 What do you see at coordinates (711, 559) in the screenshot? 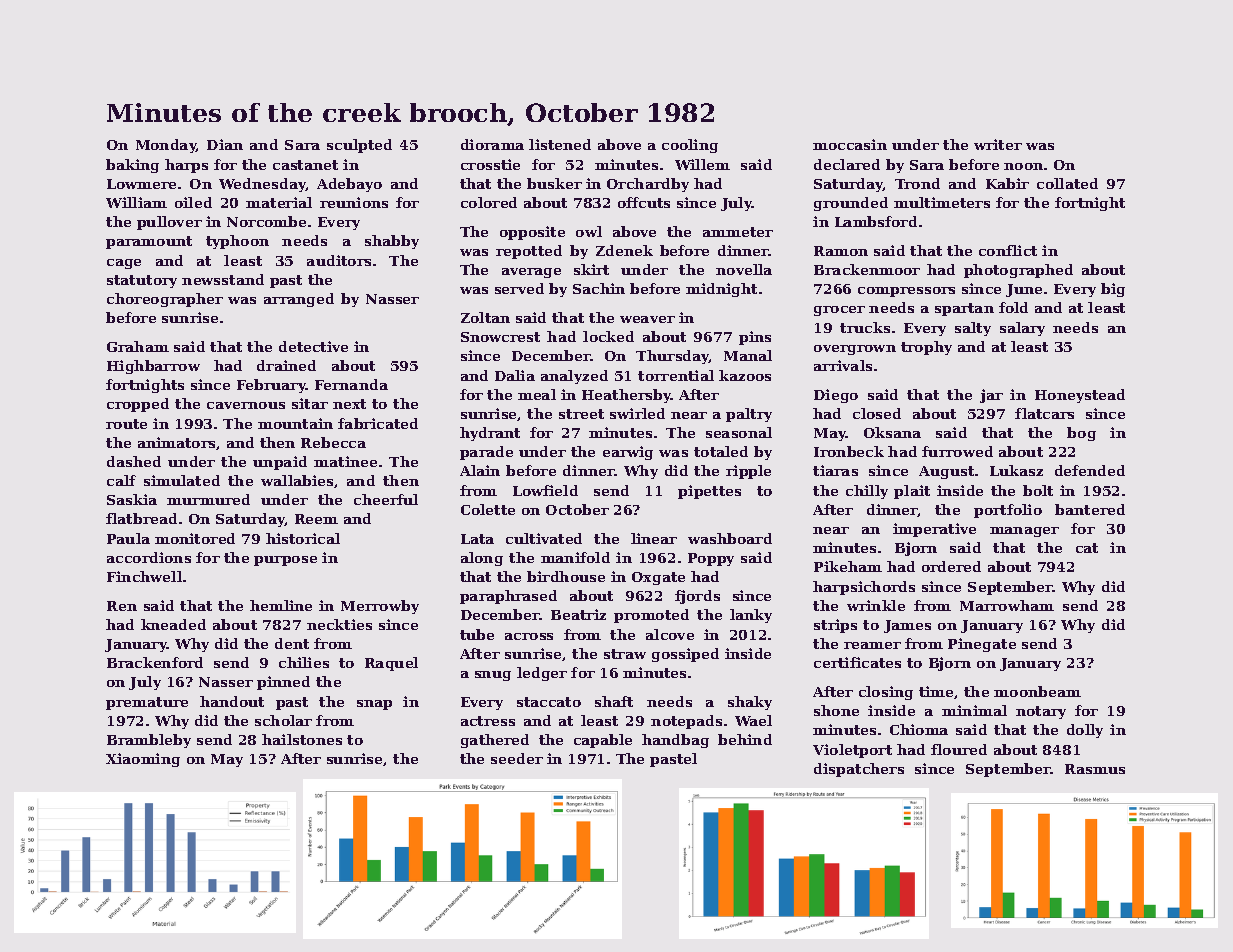
I see `Poppy` at bounding box center [711, 559].
